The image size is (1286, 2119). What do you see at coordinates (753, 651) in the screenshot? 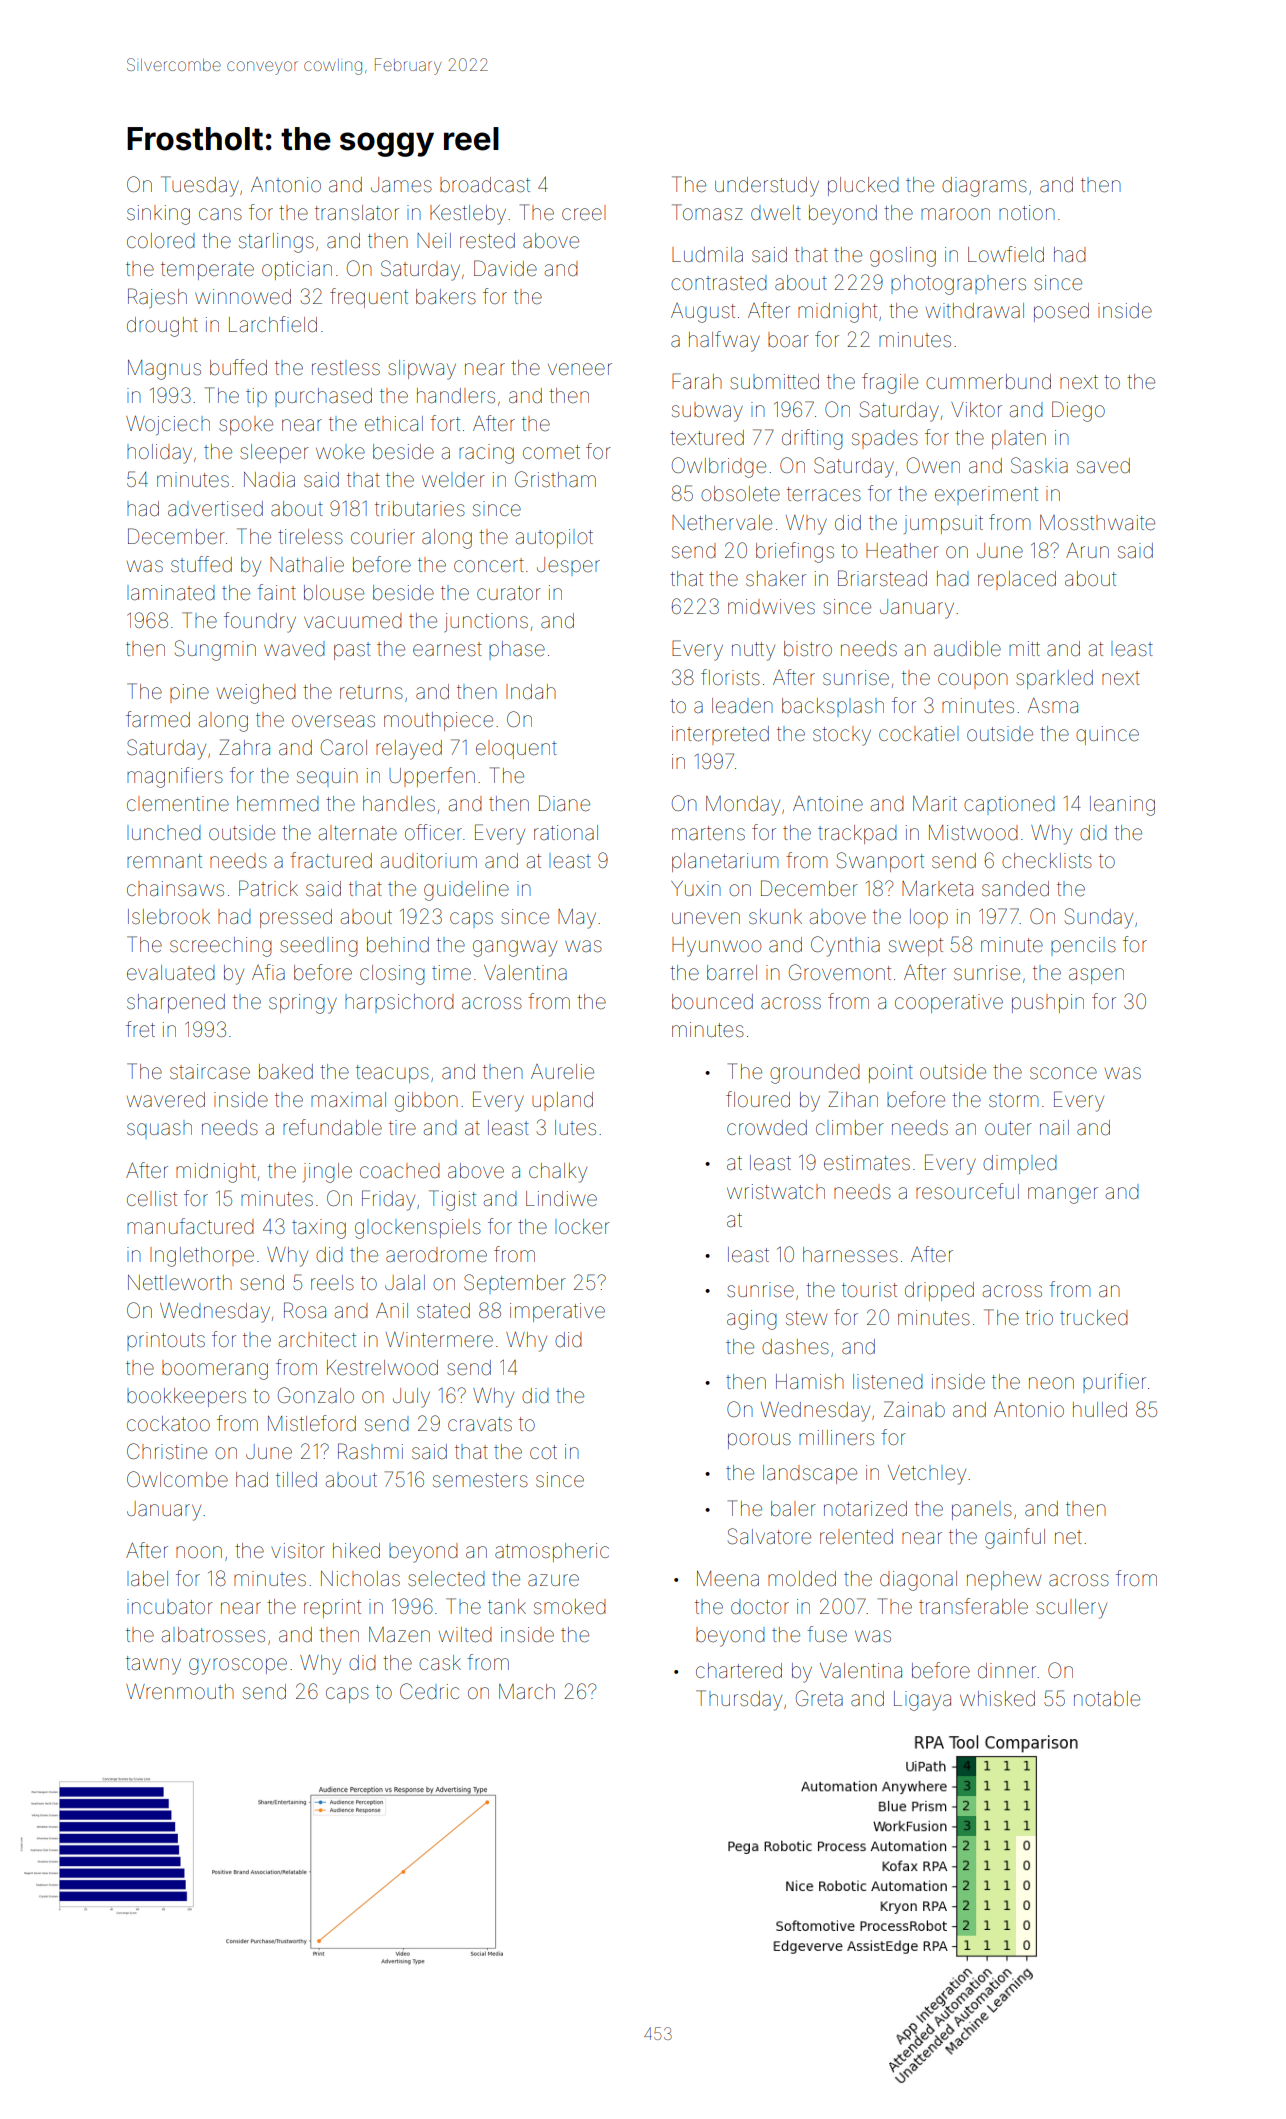
I see `nutty` at bounding box center [753, 651].
